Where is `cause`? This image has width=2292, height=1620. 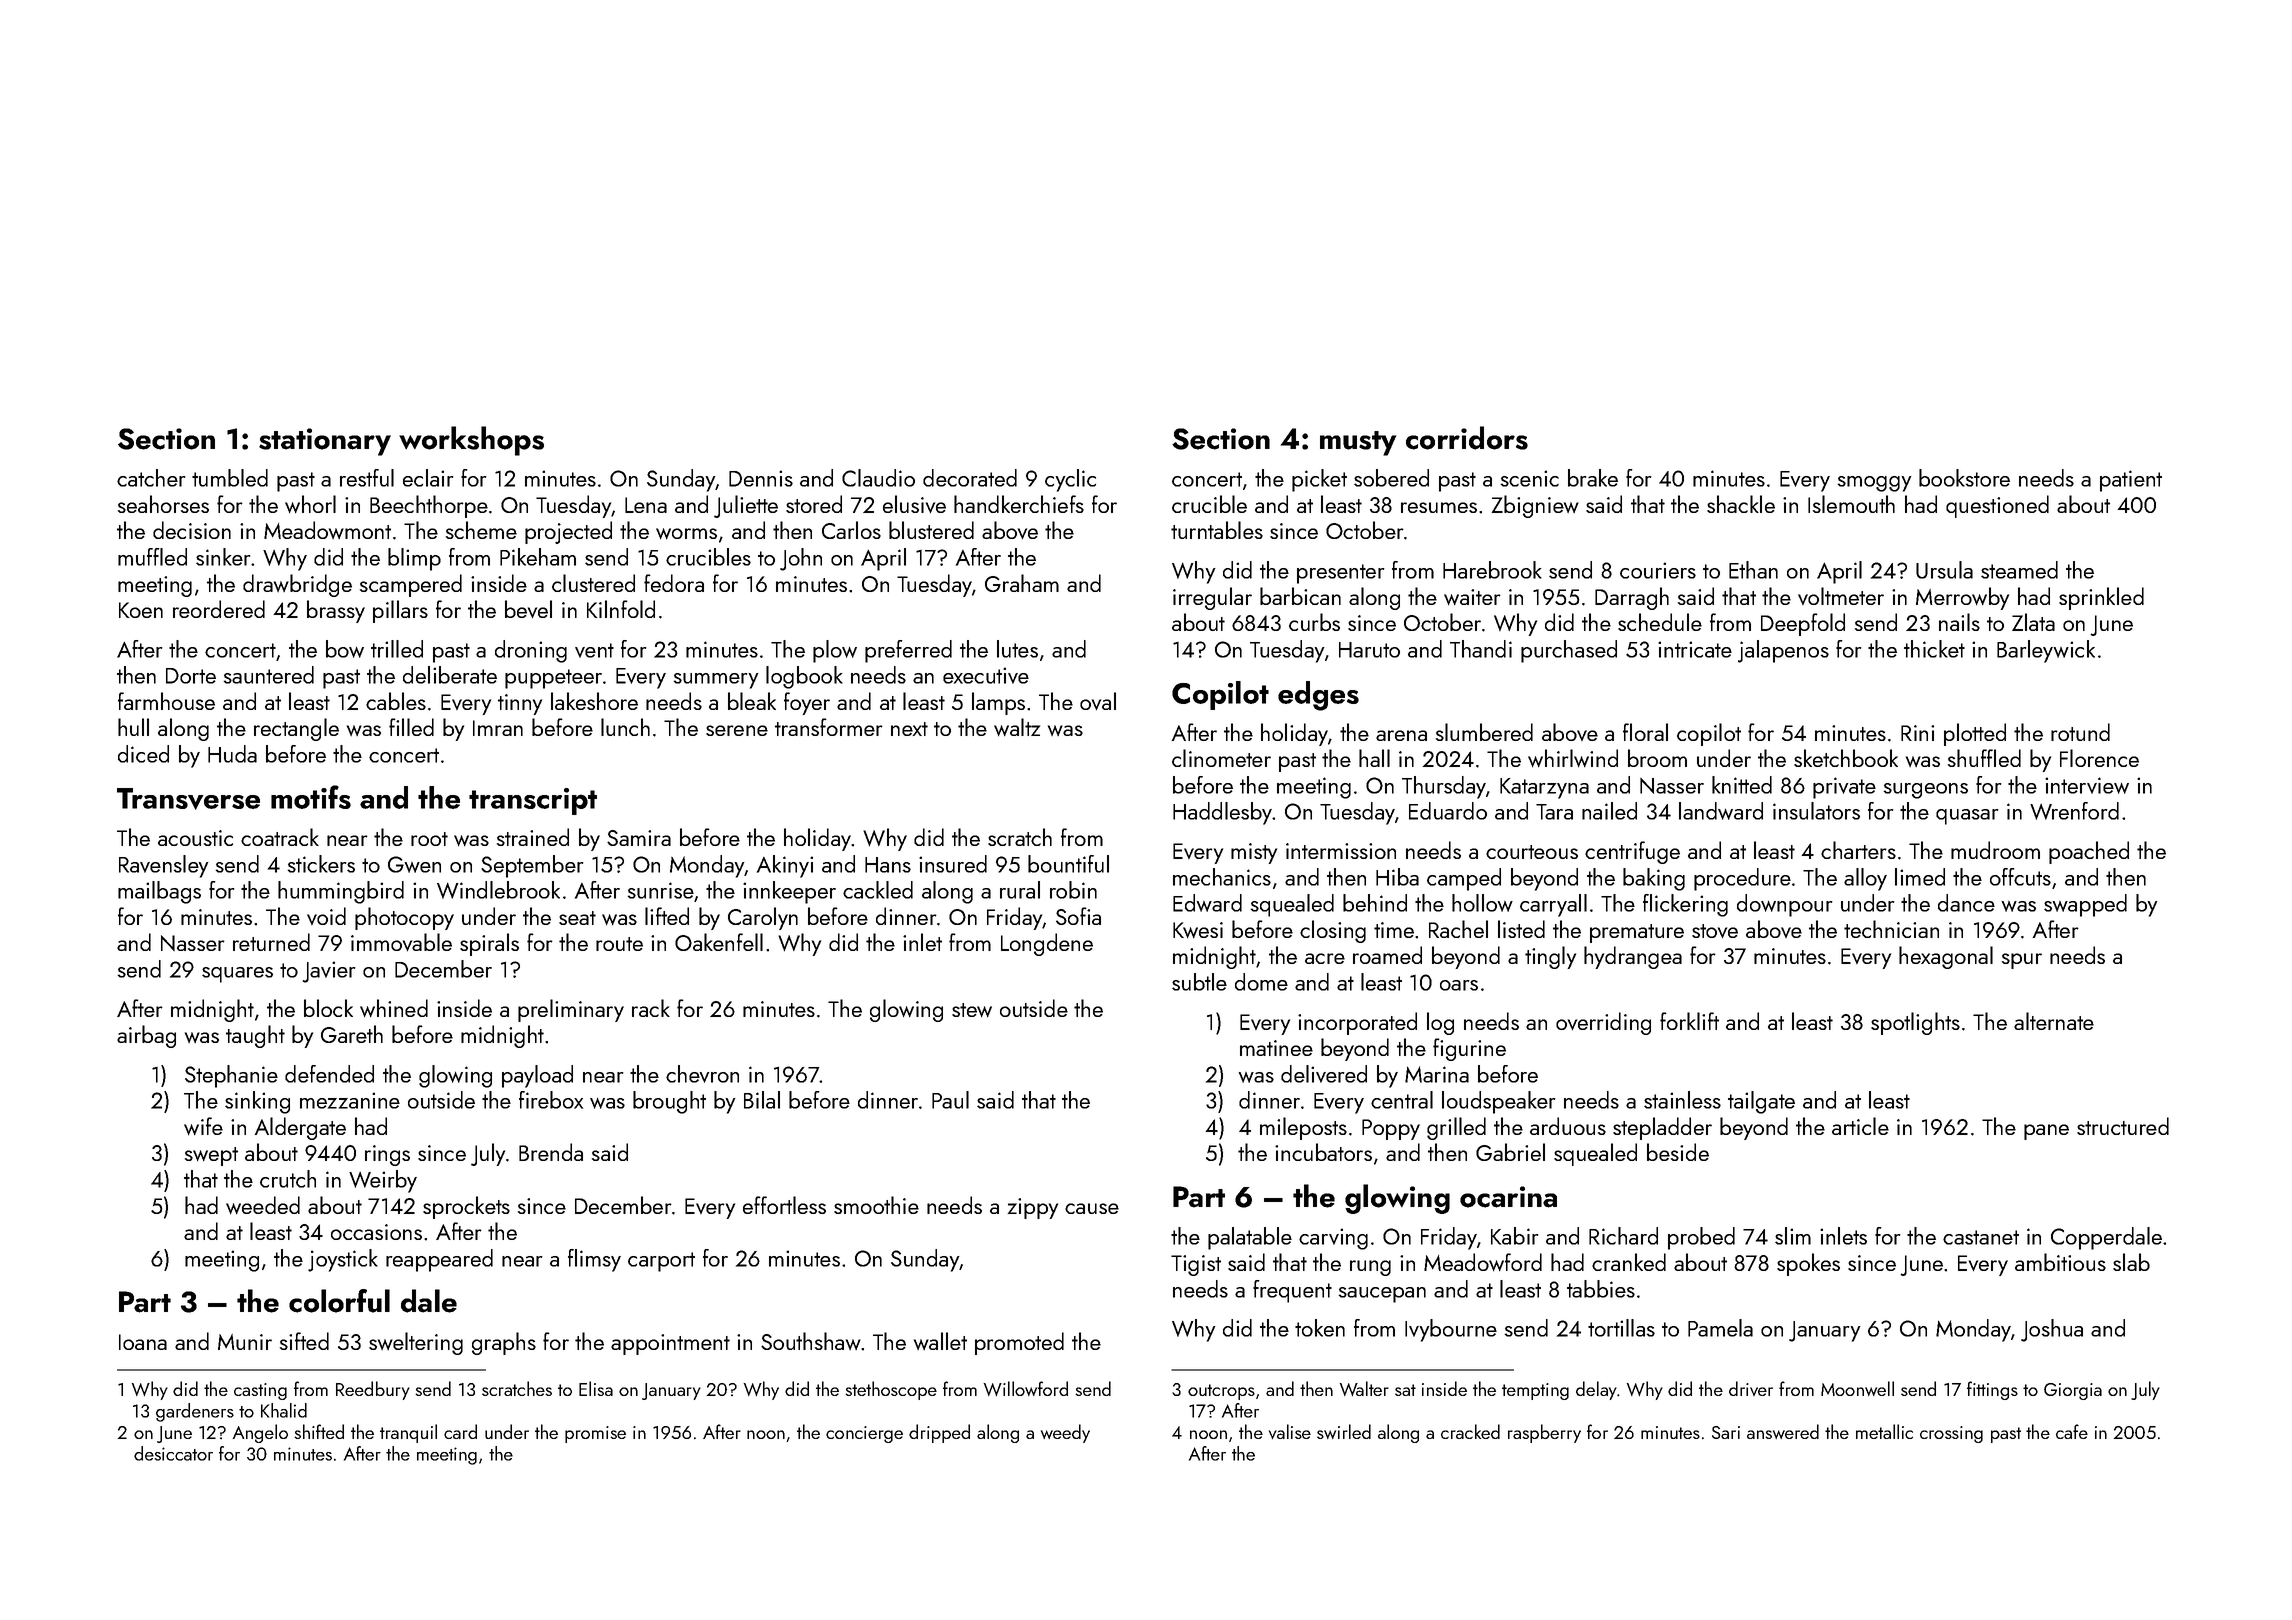
cause is located at coordinates (1092, 1208).
